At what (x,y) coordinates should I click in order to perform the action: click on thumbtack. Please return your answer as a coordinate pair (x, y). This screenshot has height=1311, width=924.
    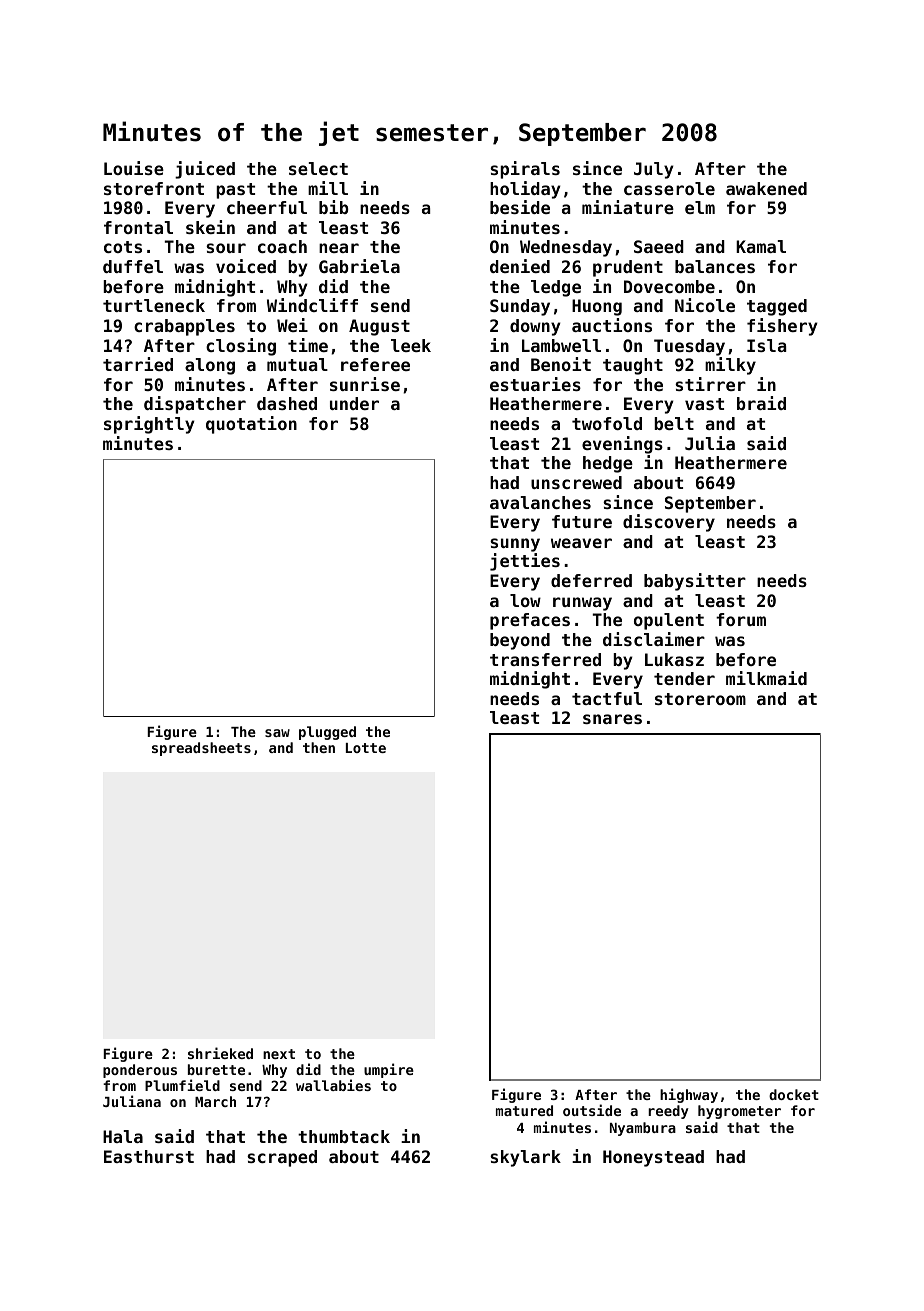
    Looking at the image, I should click on (344, 1136).
